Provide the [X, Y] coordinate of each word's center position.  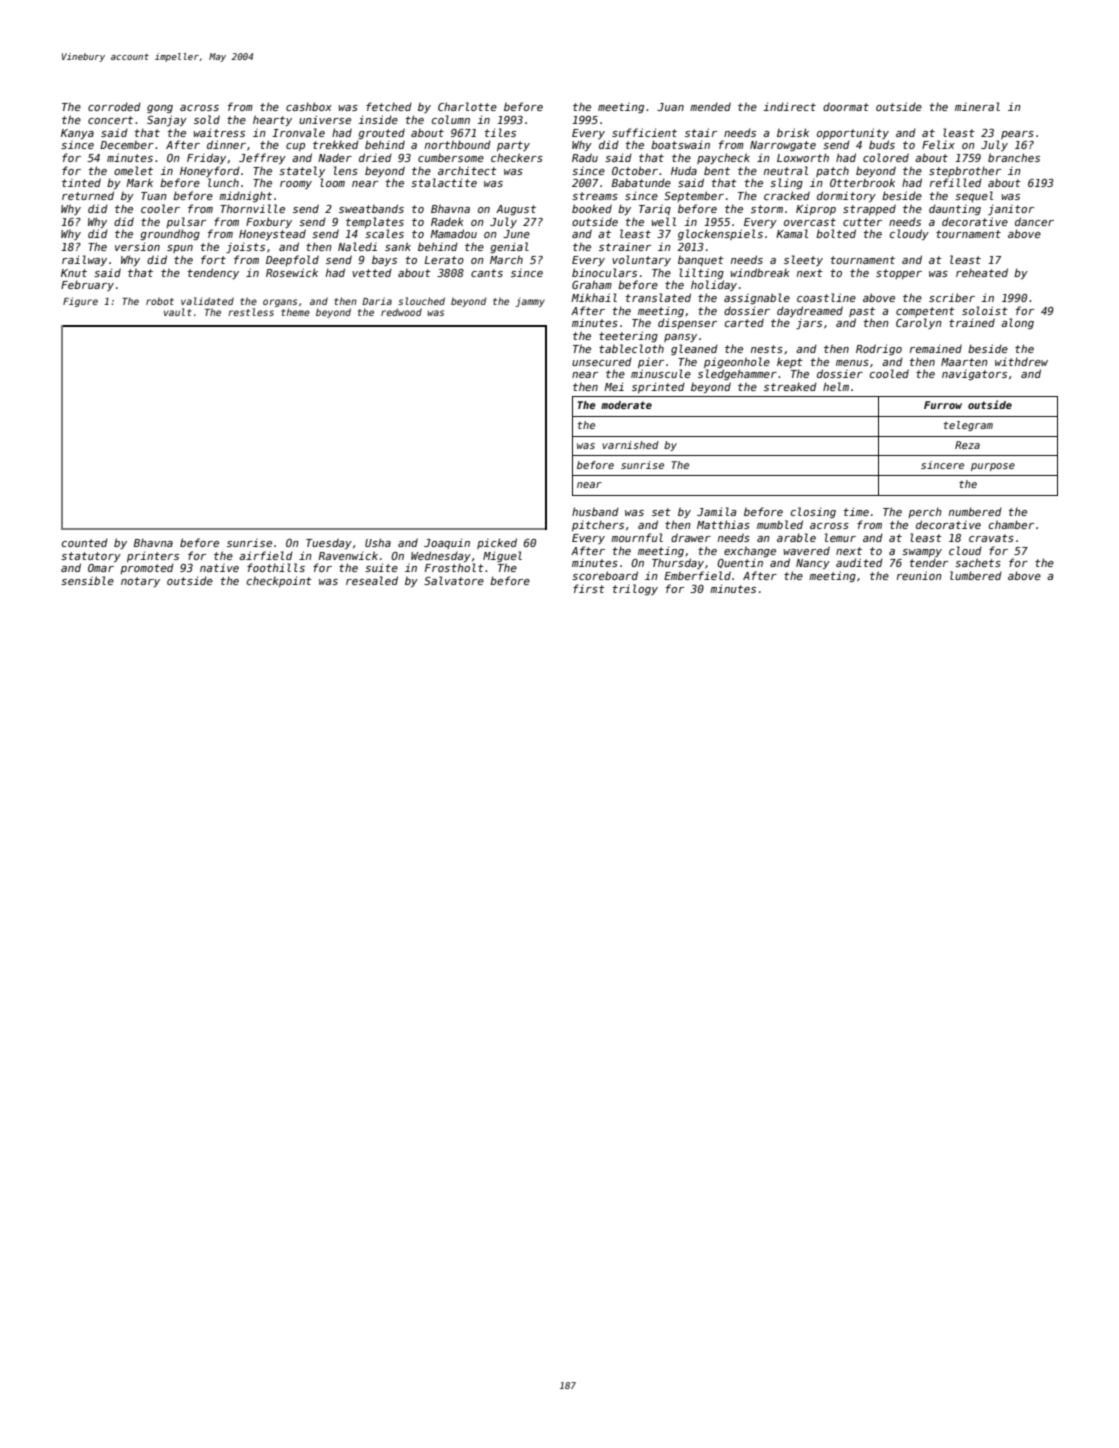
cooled [889, 373]
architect [467, 170]
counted [85, 542]
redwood [401, 312]
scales [384, 233]
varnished [630, 445]
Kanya [77, 134]
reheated [982, 272]
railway [84, 260]
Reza [967, 445]
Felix [938, 144]
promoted [147, 568]
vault [178, 312]
